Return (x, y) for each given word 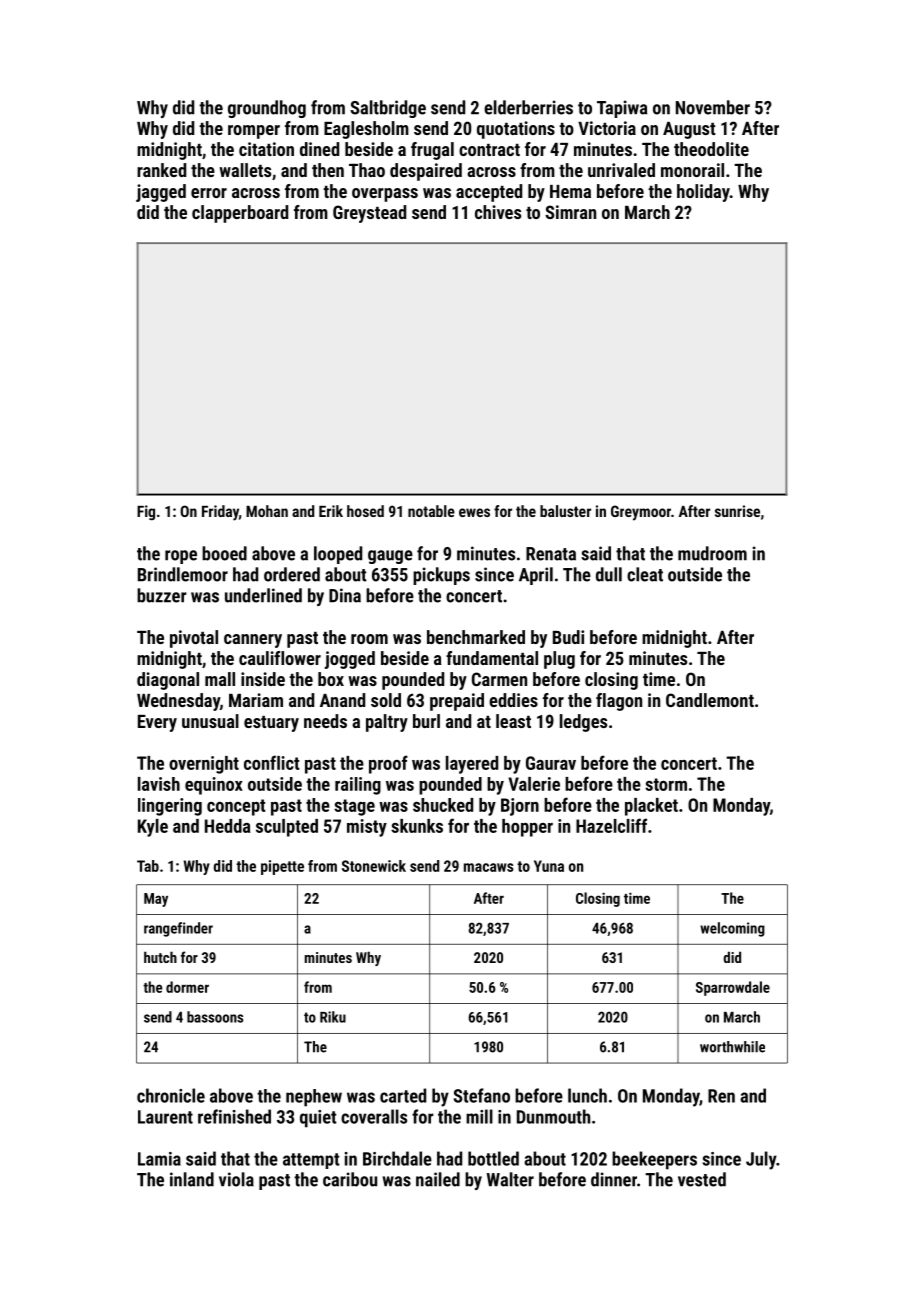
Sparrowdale (733, 988)
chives (498, 212)
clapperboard (240, 214)
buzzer (162, 595)
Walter (510, 1179)
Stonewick (374, 866)
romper (254, 132)
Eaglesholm (366, 130)
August (689, 130)
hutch (160, 957)
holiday (703, 193)
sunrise (737, 511)
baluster (565, 511)
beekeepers (654, 1160)
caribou (350, 1179)
